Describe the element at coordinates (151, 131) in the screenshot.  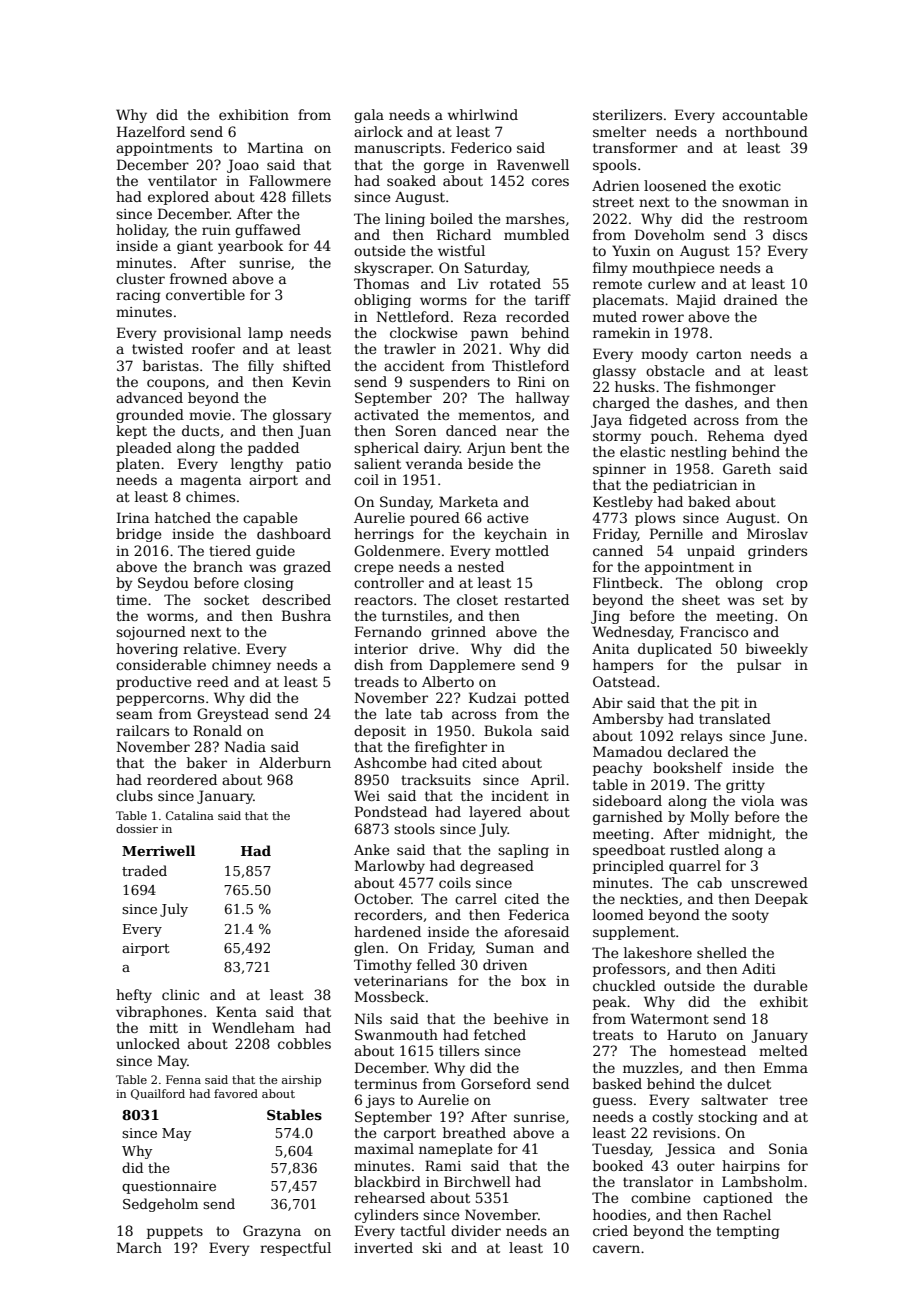
I see `Hazelford` at that location.
